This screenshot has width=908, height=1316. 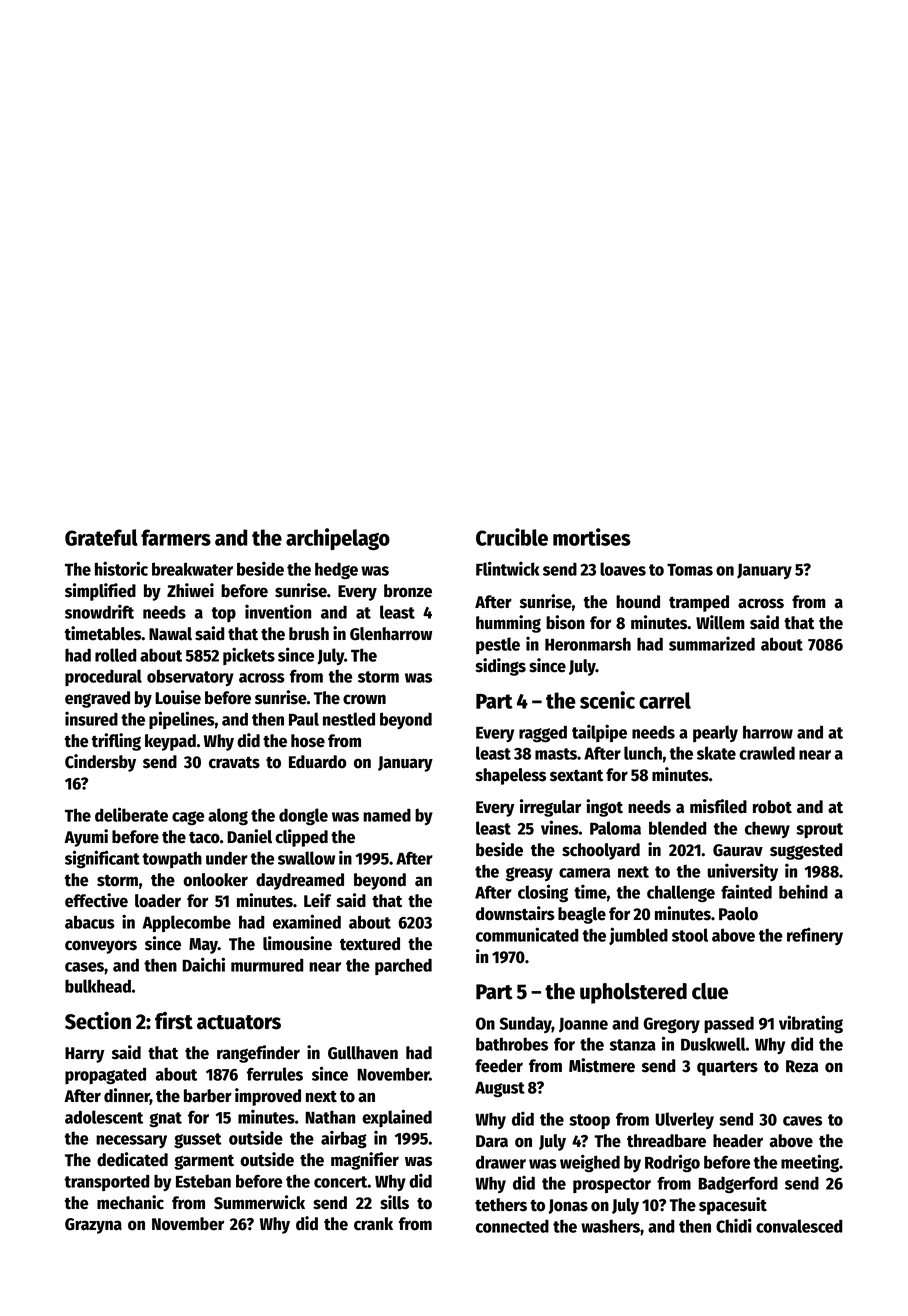 What do you see at coordinates (712, 643) in the screenshot?
I see `summarized` at bounding box center [712, 643].
